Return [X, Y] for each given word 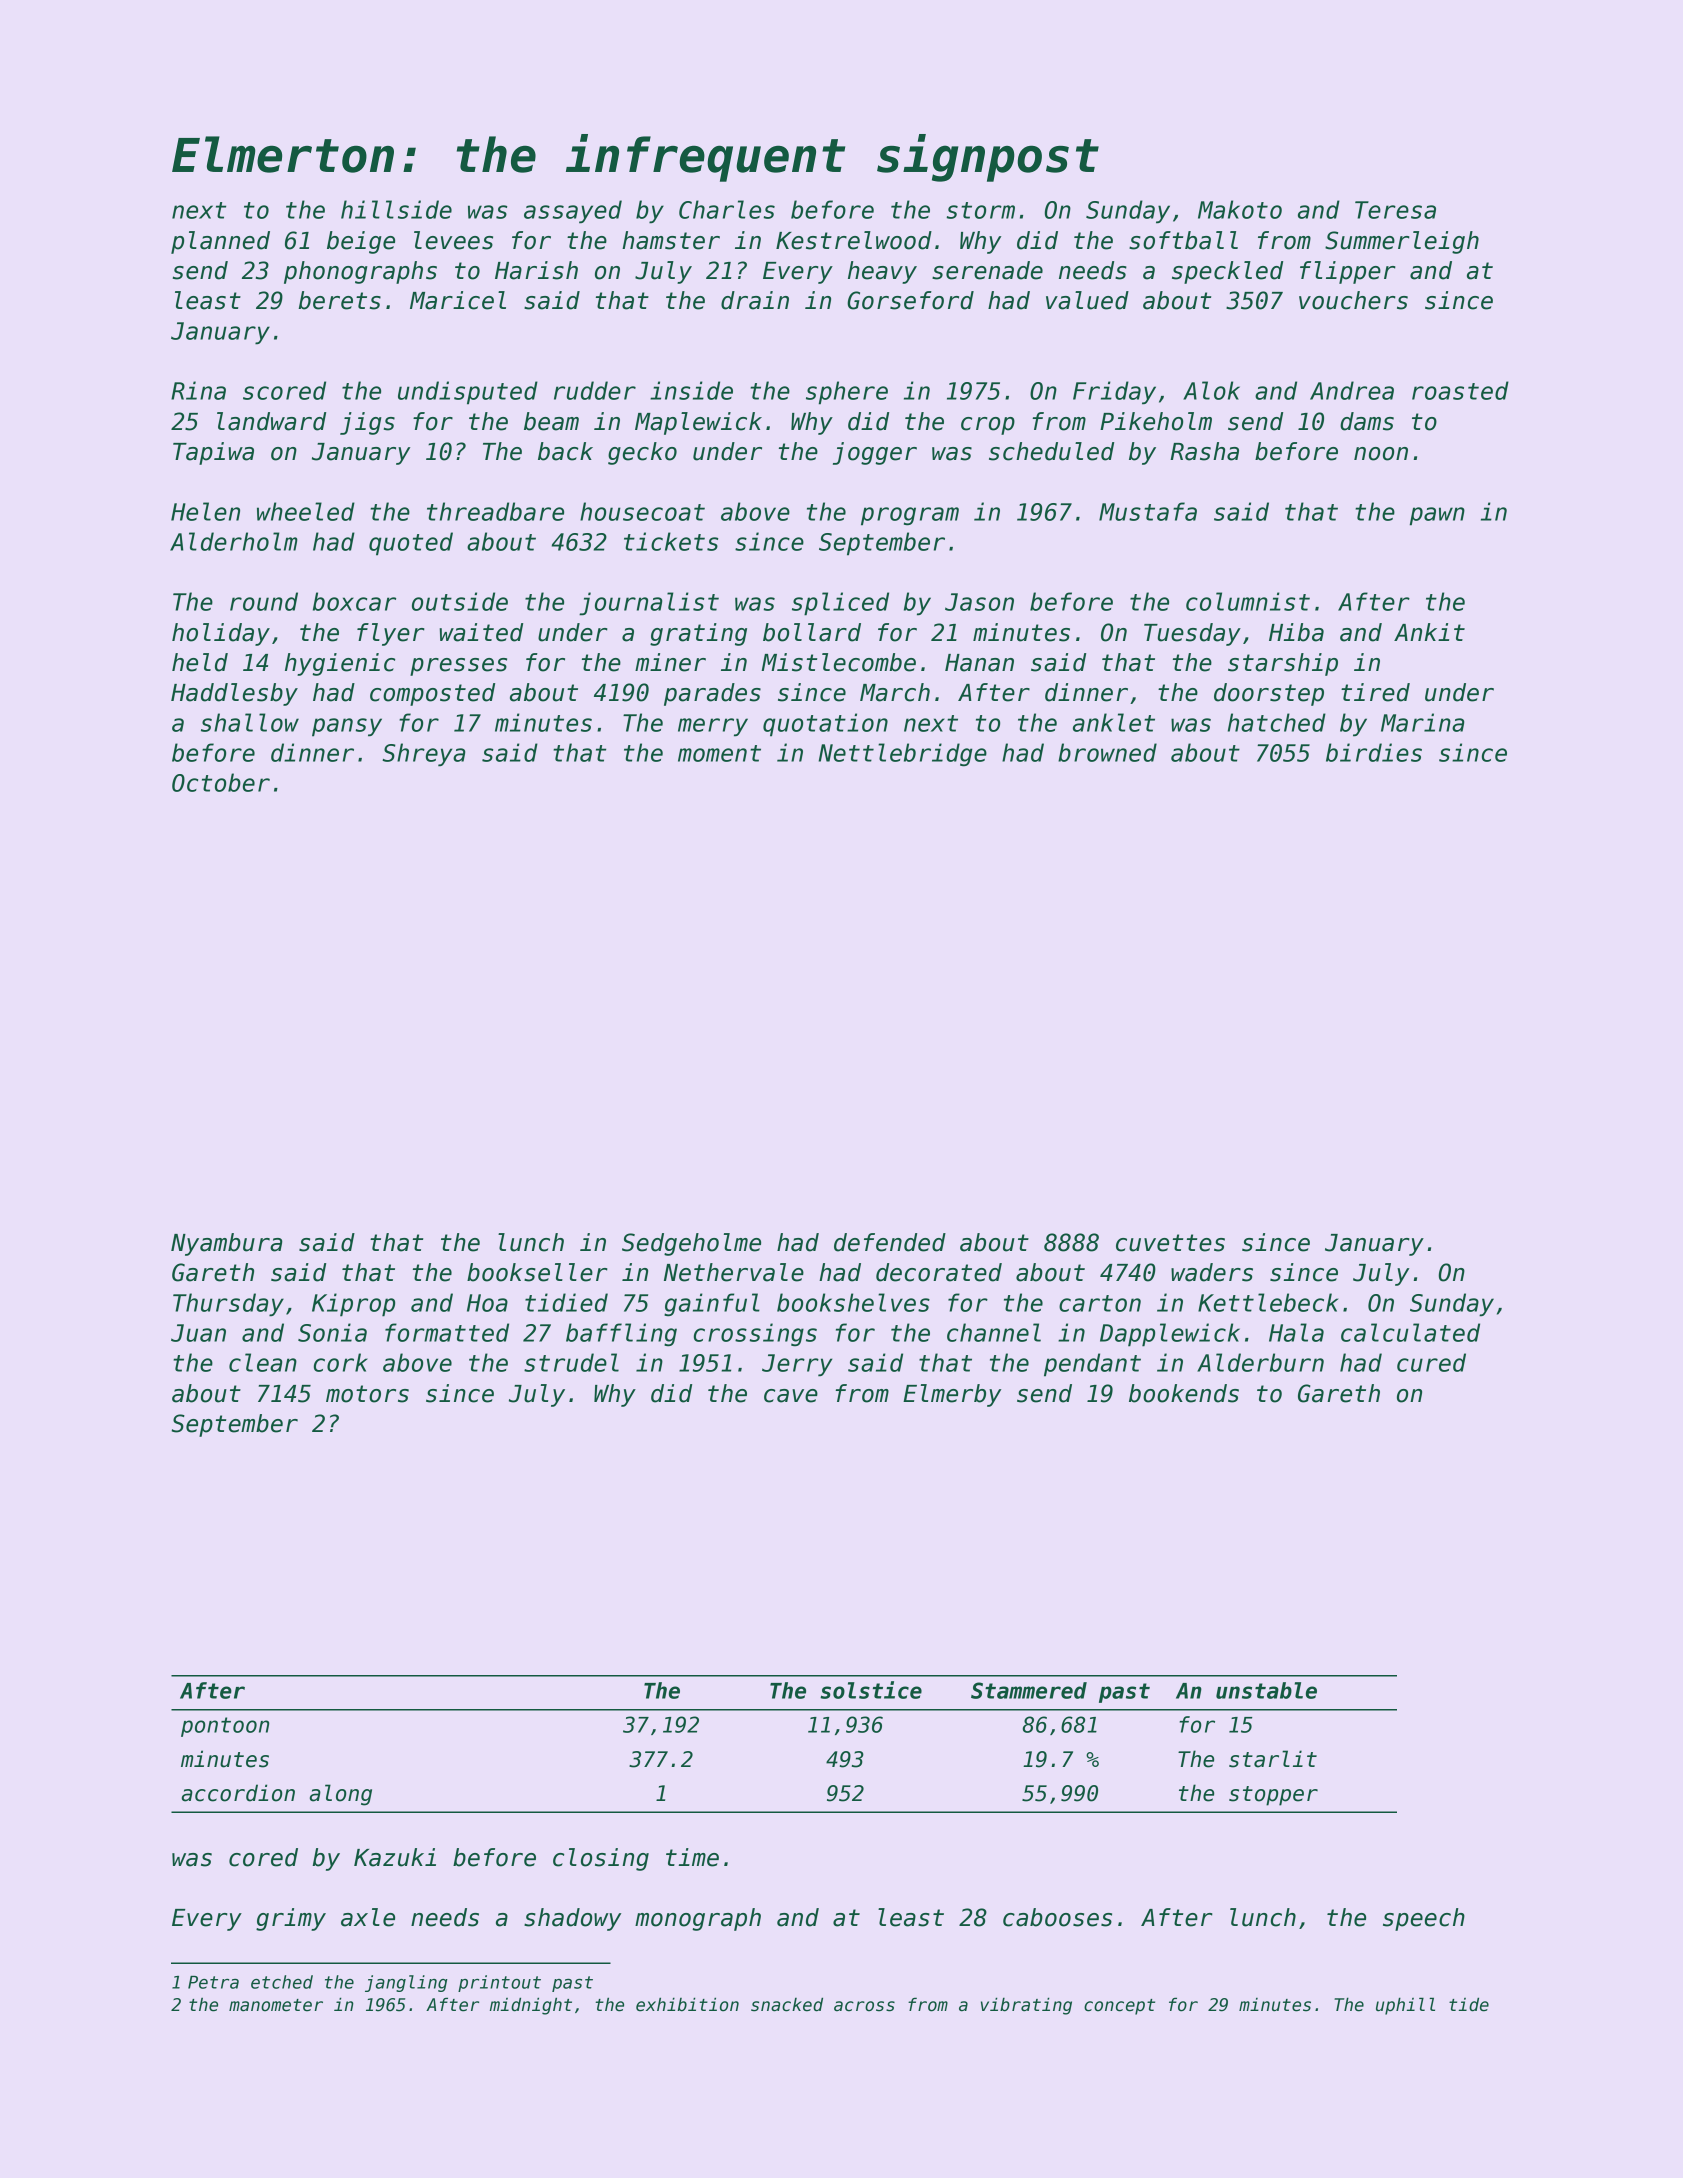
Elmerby [952, 1395]
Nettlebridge [903, 755]
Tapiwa [213, 453]
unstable [1266, 1690]
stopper [1273, 1796]
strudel [571, 1362]
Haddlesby [234, 694]
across [864, 2006]
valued [1087, 300]
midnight [531, 2006]
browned [1107, 752]
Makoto [1240, 209]
